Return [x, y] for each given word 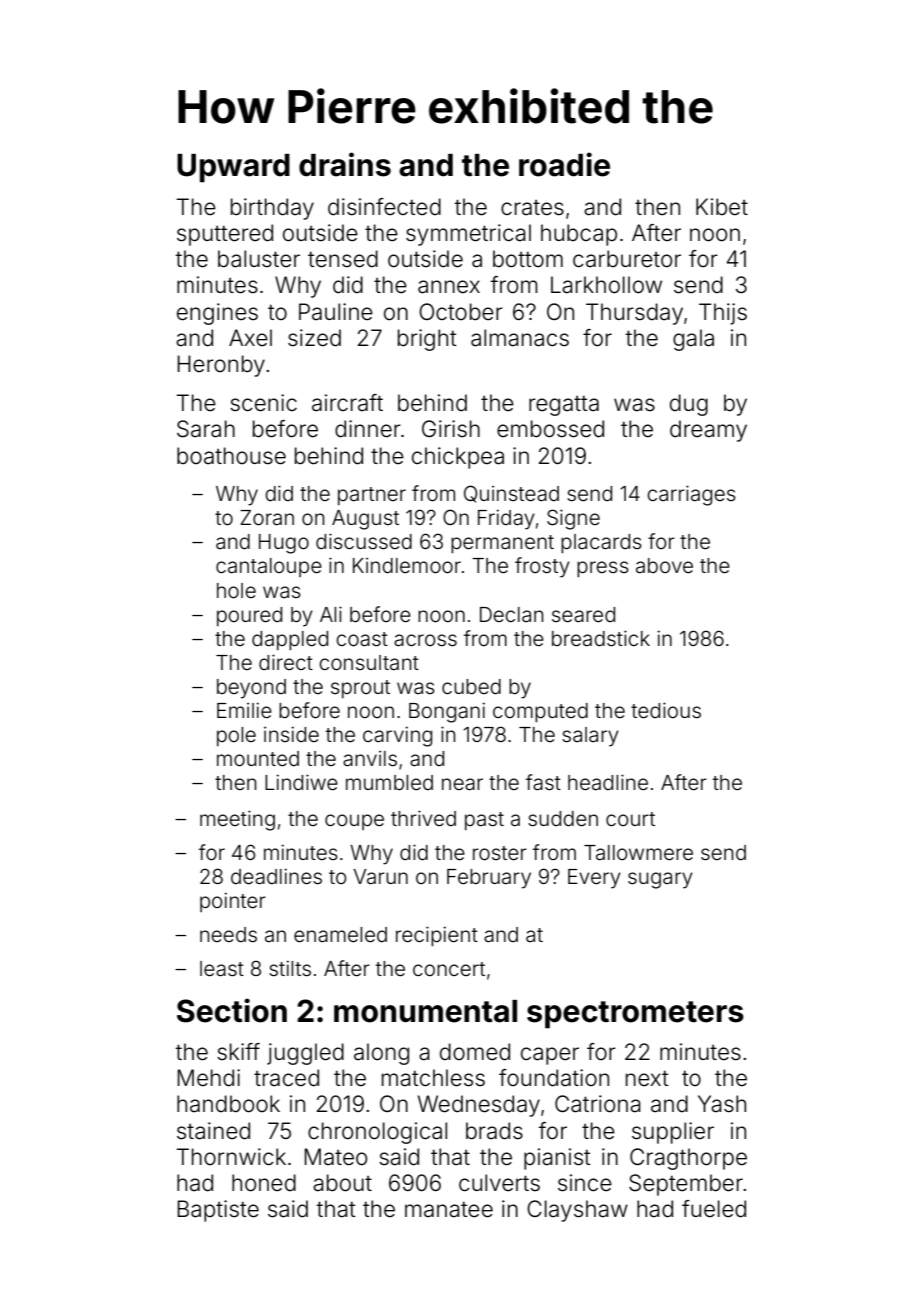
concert [449, 969]
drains [345, 164]
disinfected [384, 207]
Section [232, 1010]
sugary [660, 880]
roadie [564, 164]
